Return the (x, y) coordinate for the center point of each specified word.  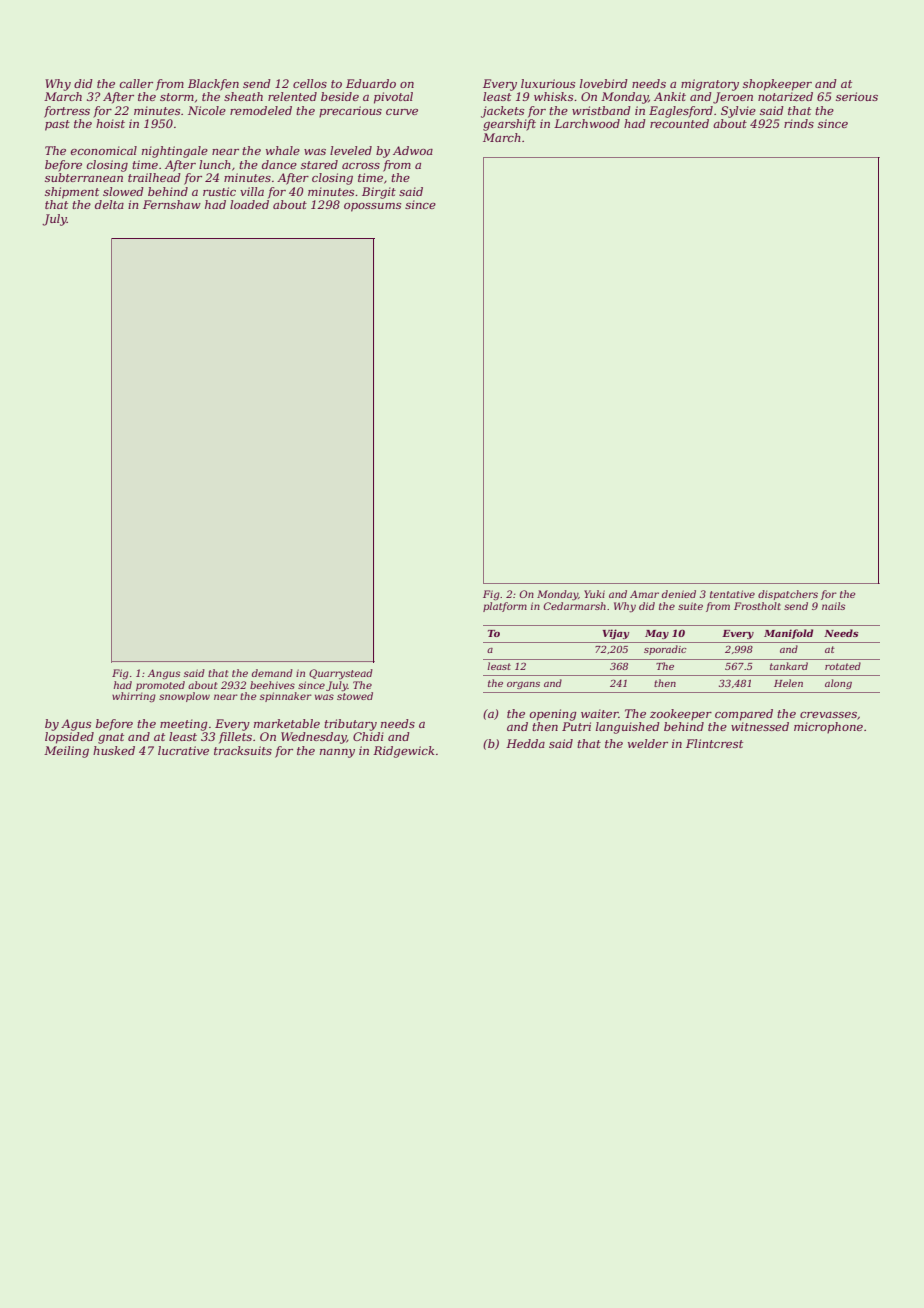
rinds (799, 123)
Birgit (379, 193)
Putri (576, 726)
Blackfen (213, 85)
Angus (164, 674)
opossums (372, 207)
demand (272, 673)
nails (833, 606)
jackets (502, 112)
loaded (249, 204)
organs (523, 685)
